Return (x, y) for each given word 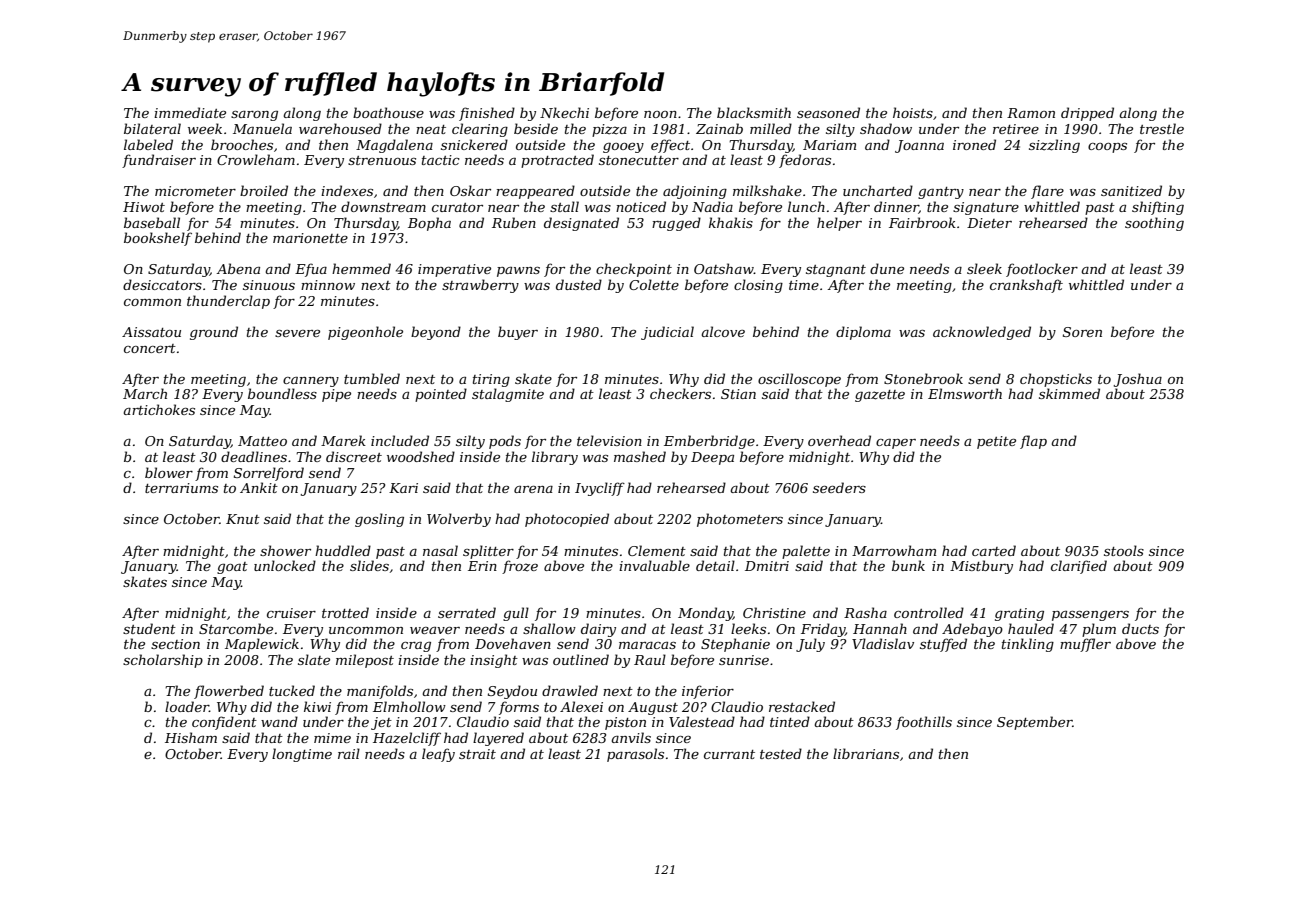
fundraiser (159, 161)
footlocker (1042, 270)
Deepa (712, 458)
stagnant (836, 271)
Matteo (262, 441)
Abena (238, 268)
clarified (1079, 567)
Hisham (191, 737)
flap (1033, 442)
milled (771, 128)
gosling (379, 520)
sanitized (1131, 191)
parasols (635, 755)
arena (533, 489)
